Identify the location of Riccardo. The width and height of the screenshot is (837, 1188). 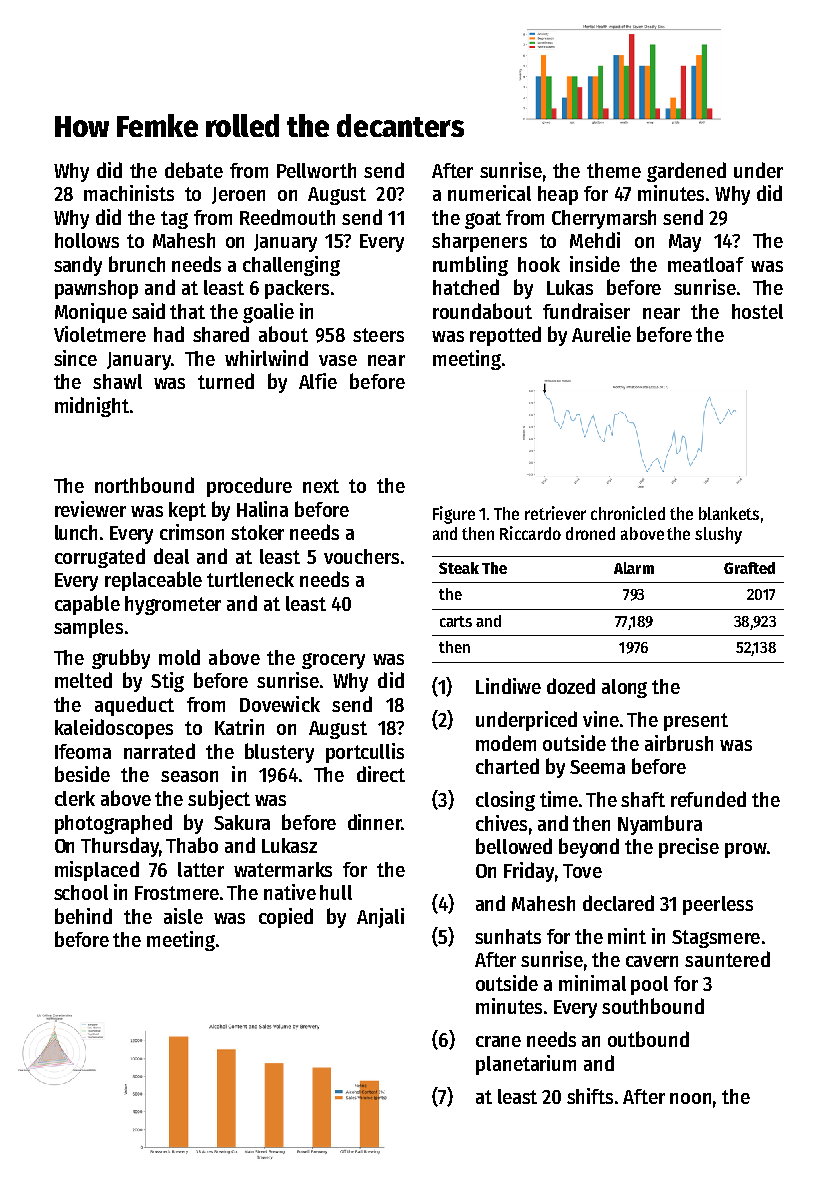
(530, 533).
